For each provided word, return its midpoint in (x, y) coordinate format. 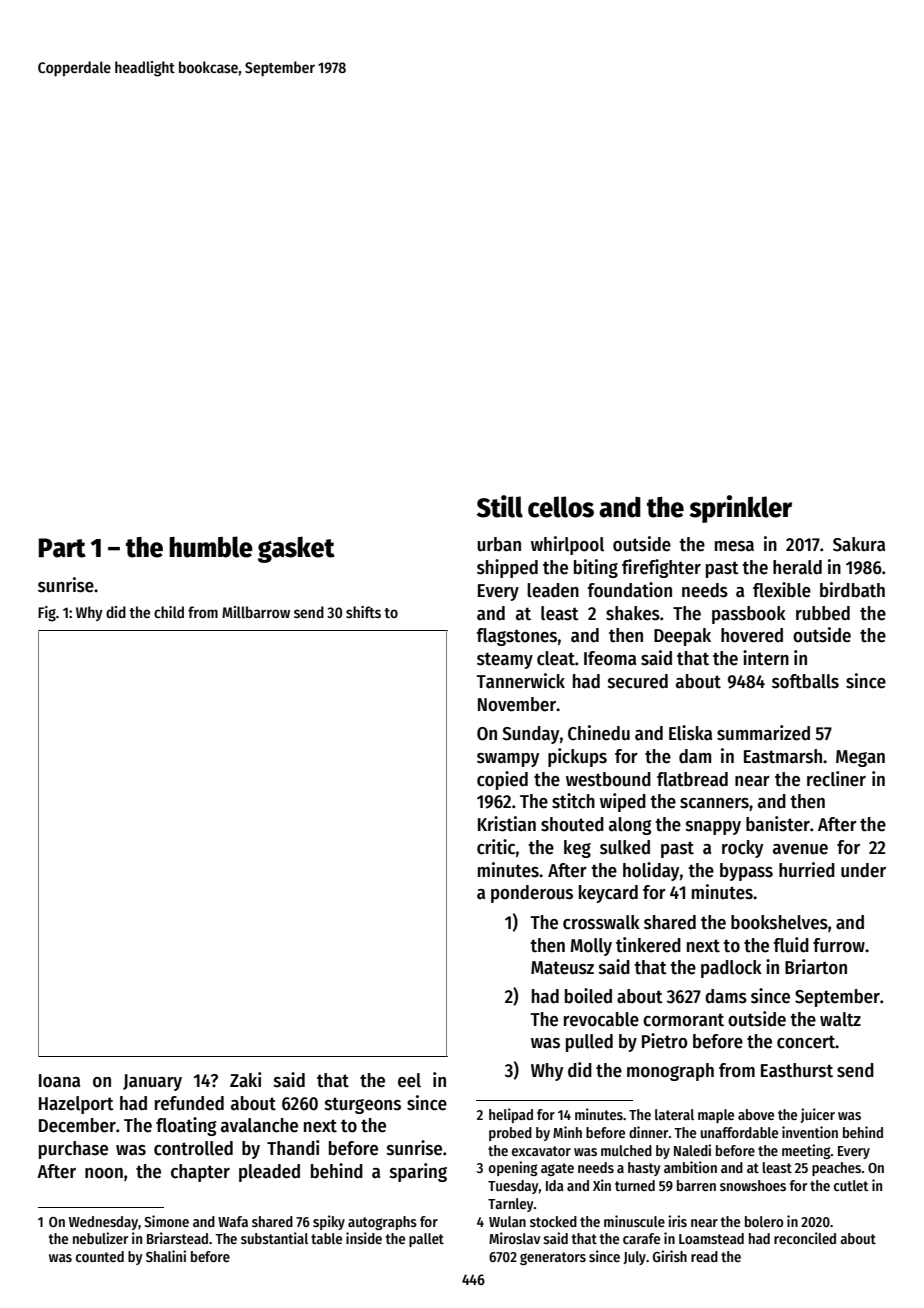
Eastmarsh (783, 756)
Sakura (859, 544)
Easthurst (797, 1070)
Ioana (59, 1081)
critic (496, 847)
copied (502, 780)
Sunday (530, 735)
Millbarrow (256, 612)
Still (500, 506)
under (863, 870)
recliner (836, 779)
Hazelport (76, 1105)
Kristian (507, 824)
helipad (511, 1115)
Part (62, 548)
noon (104, 1173)
